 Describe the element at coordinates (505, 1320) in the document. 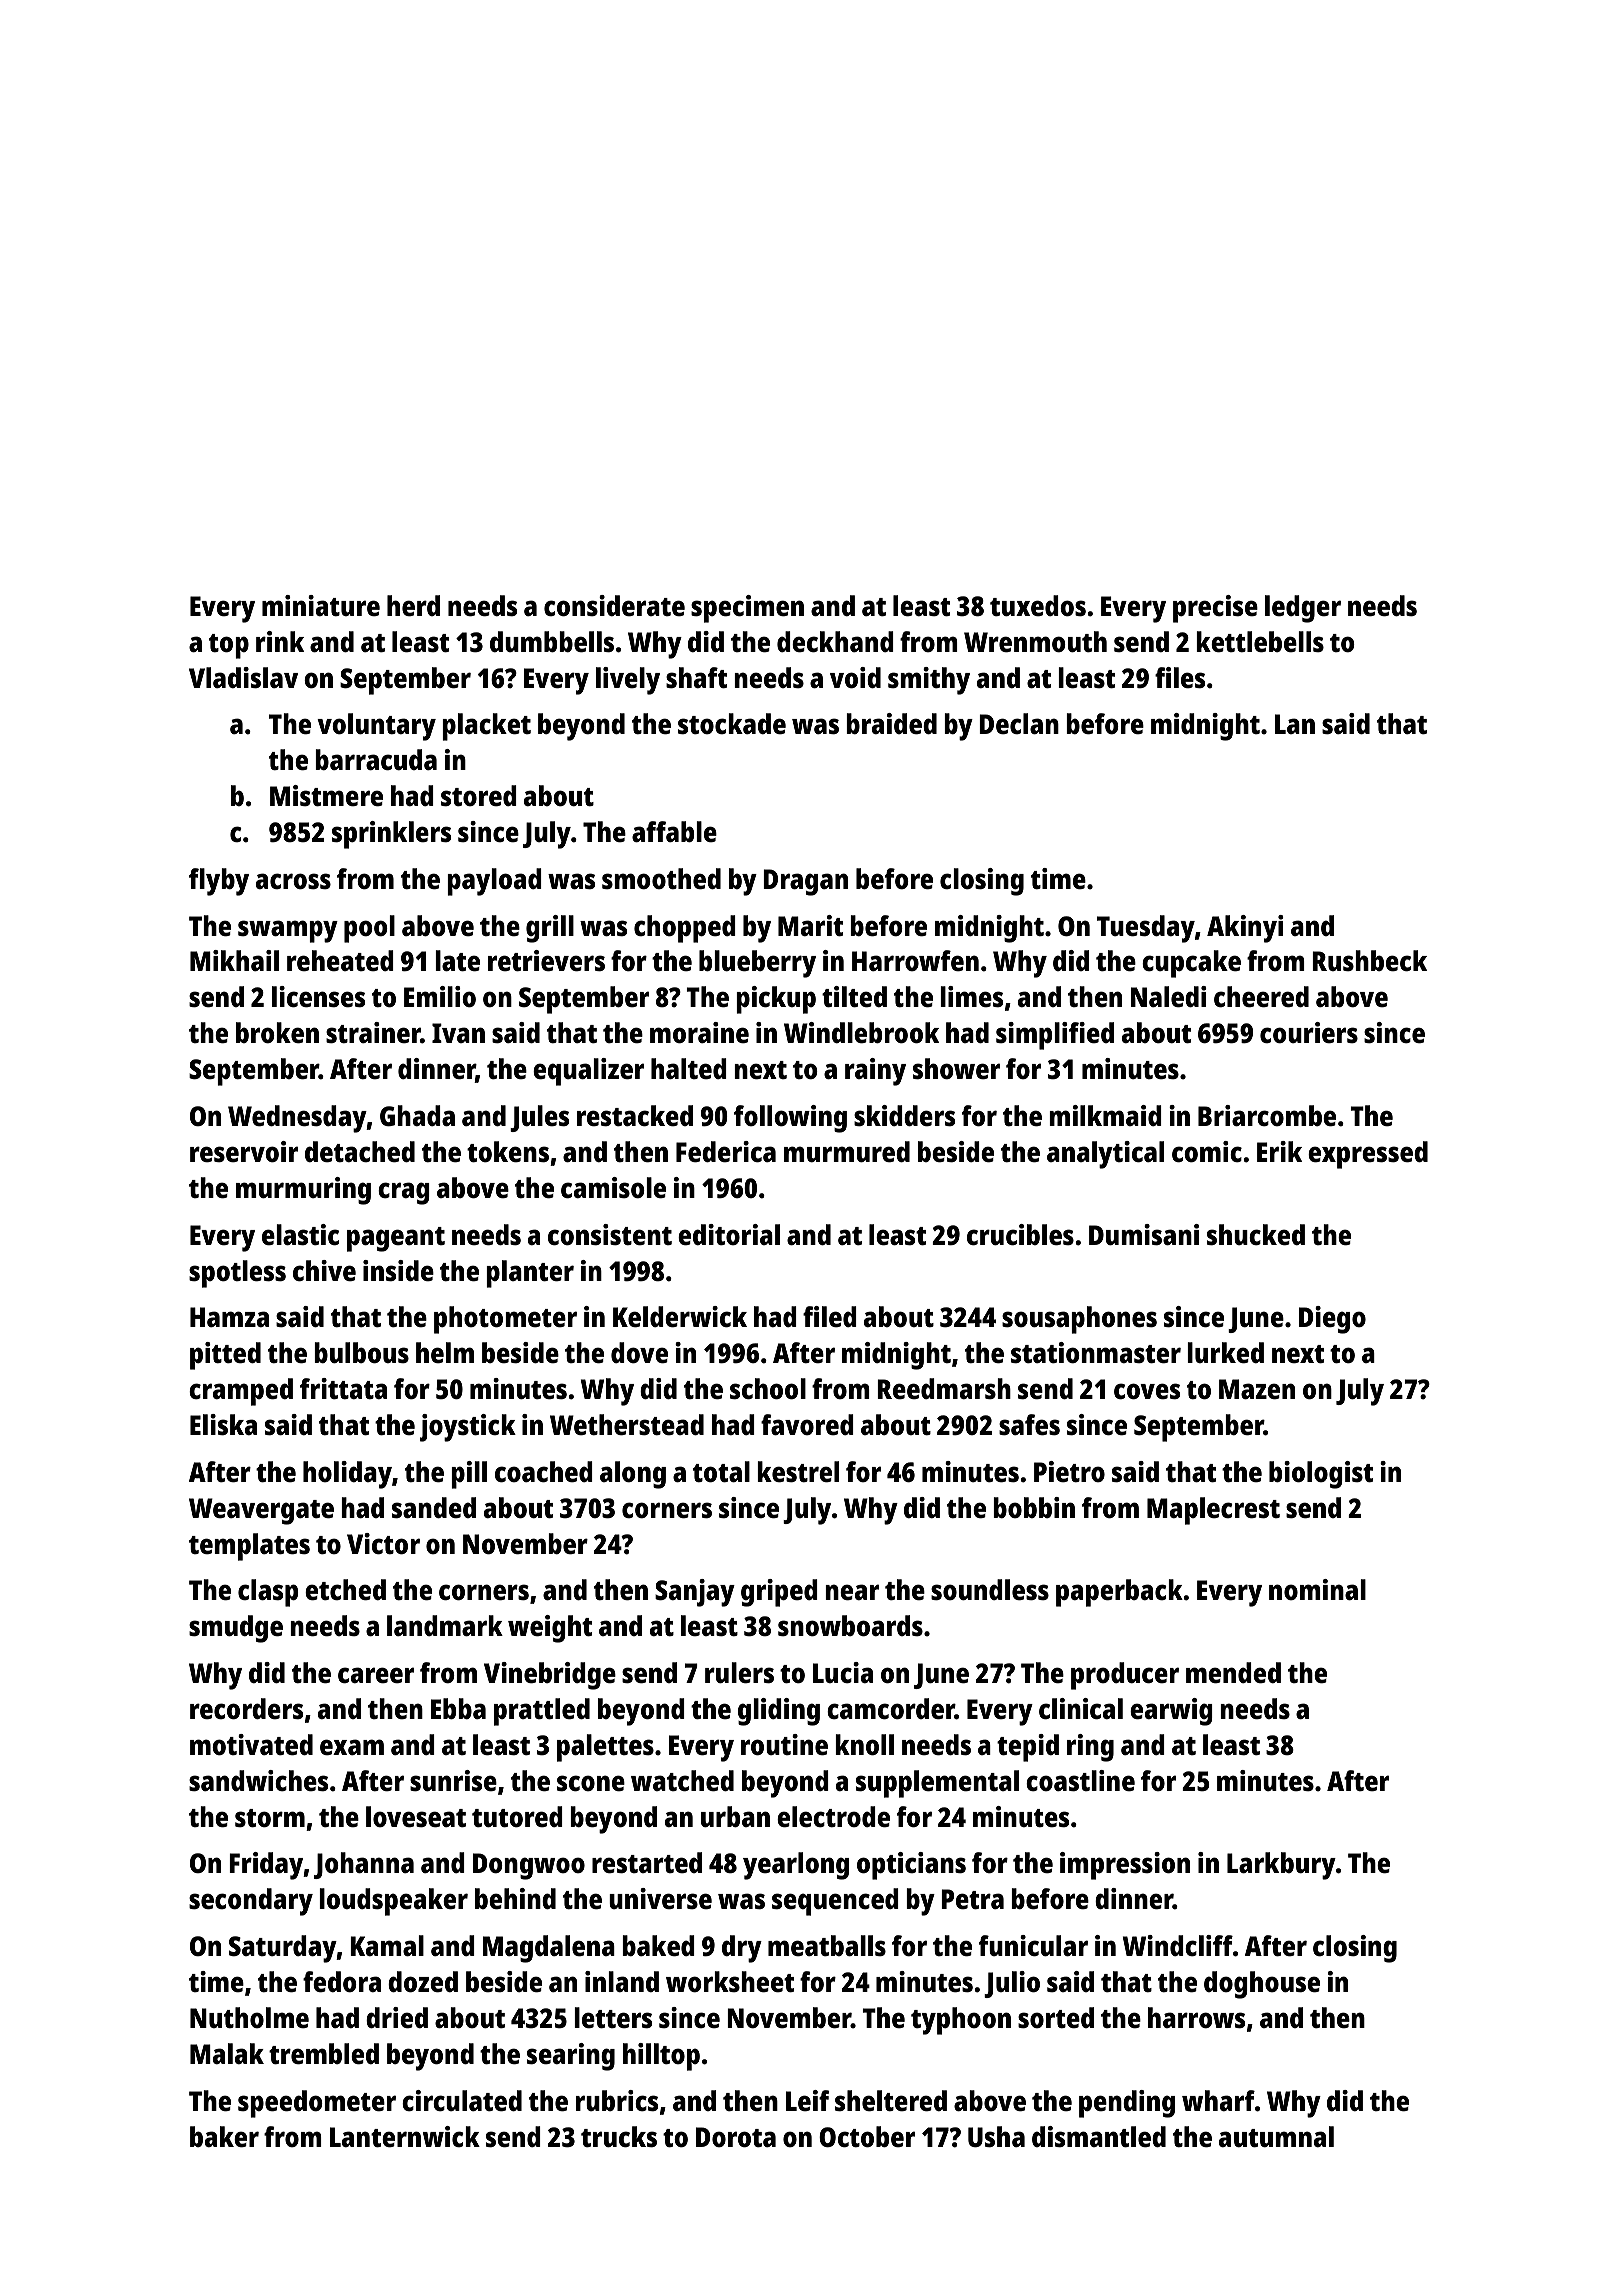

I see `photometer` at that location.
